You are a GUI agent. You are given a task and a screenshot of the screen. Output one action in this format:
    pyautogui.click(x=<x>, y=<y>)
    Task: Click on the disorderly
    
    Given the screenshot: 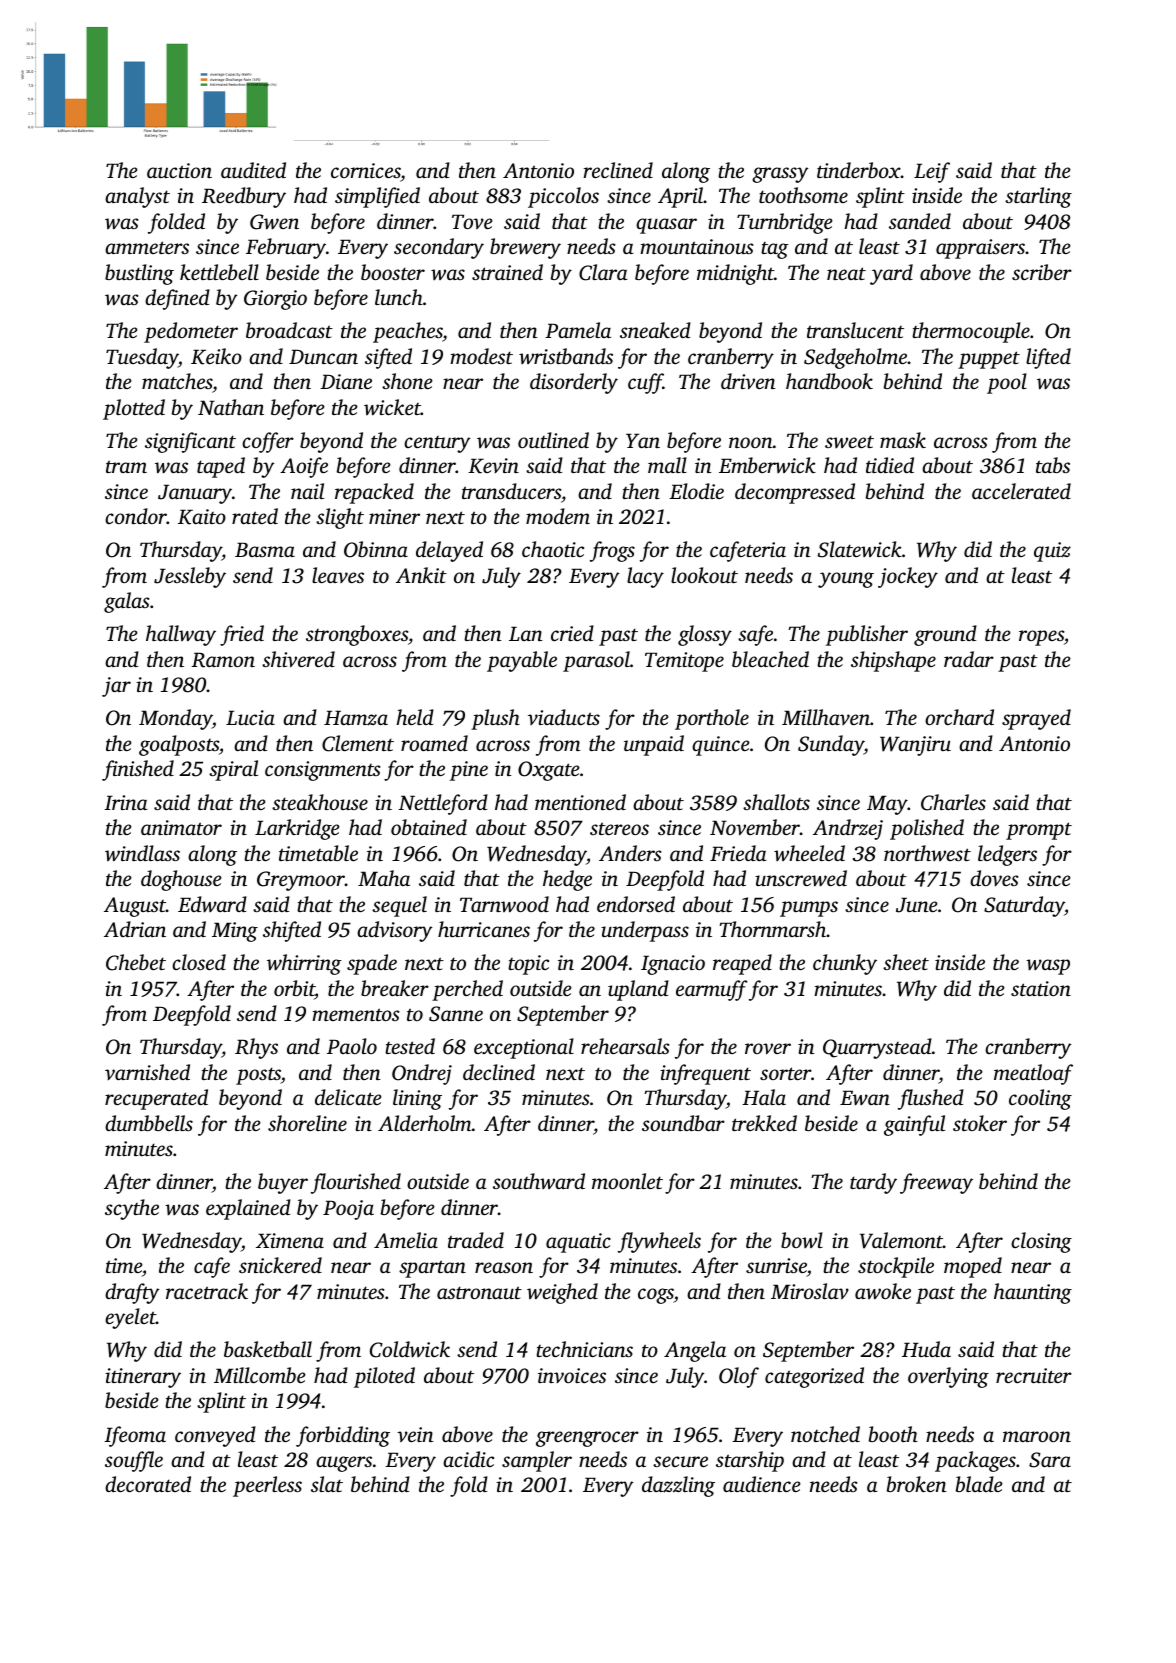 What is the action you would take?
    pyautogui.click(x=574, y=383)
